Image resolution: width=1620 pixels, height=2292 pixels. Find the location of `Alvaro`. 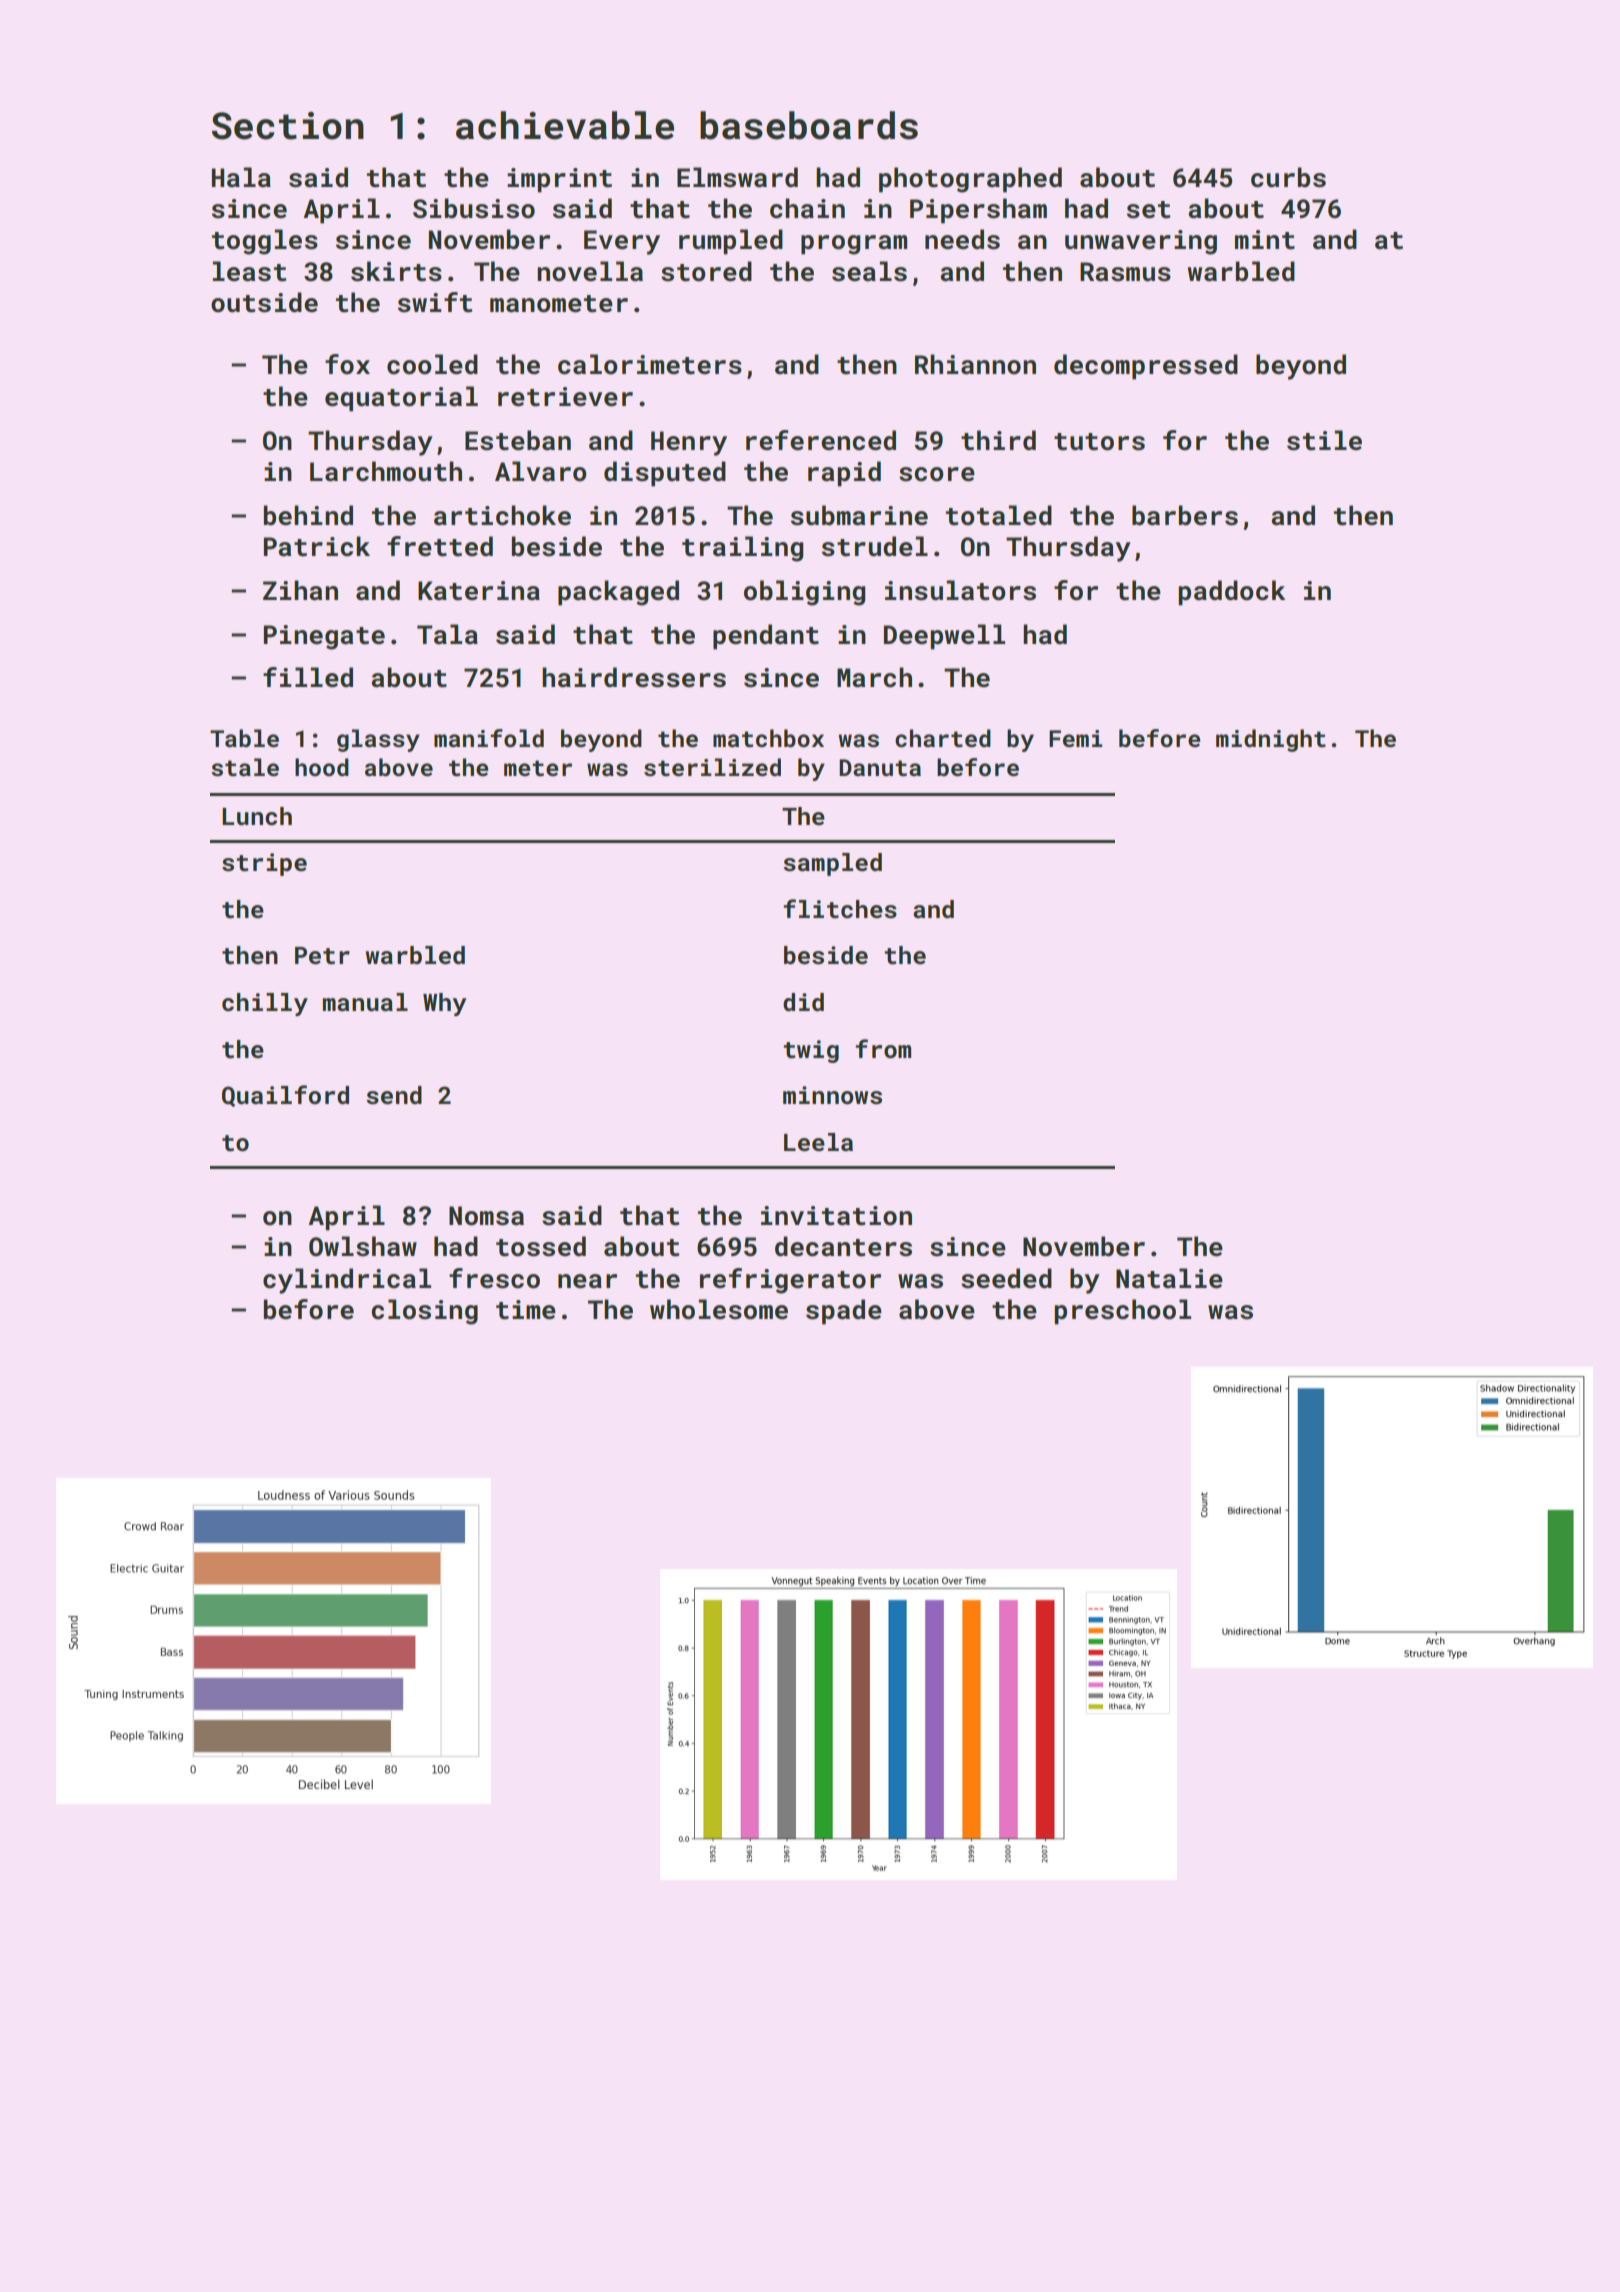

Alvaro is located at coordinates (541, 471).
